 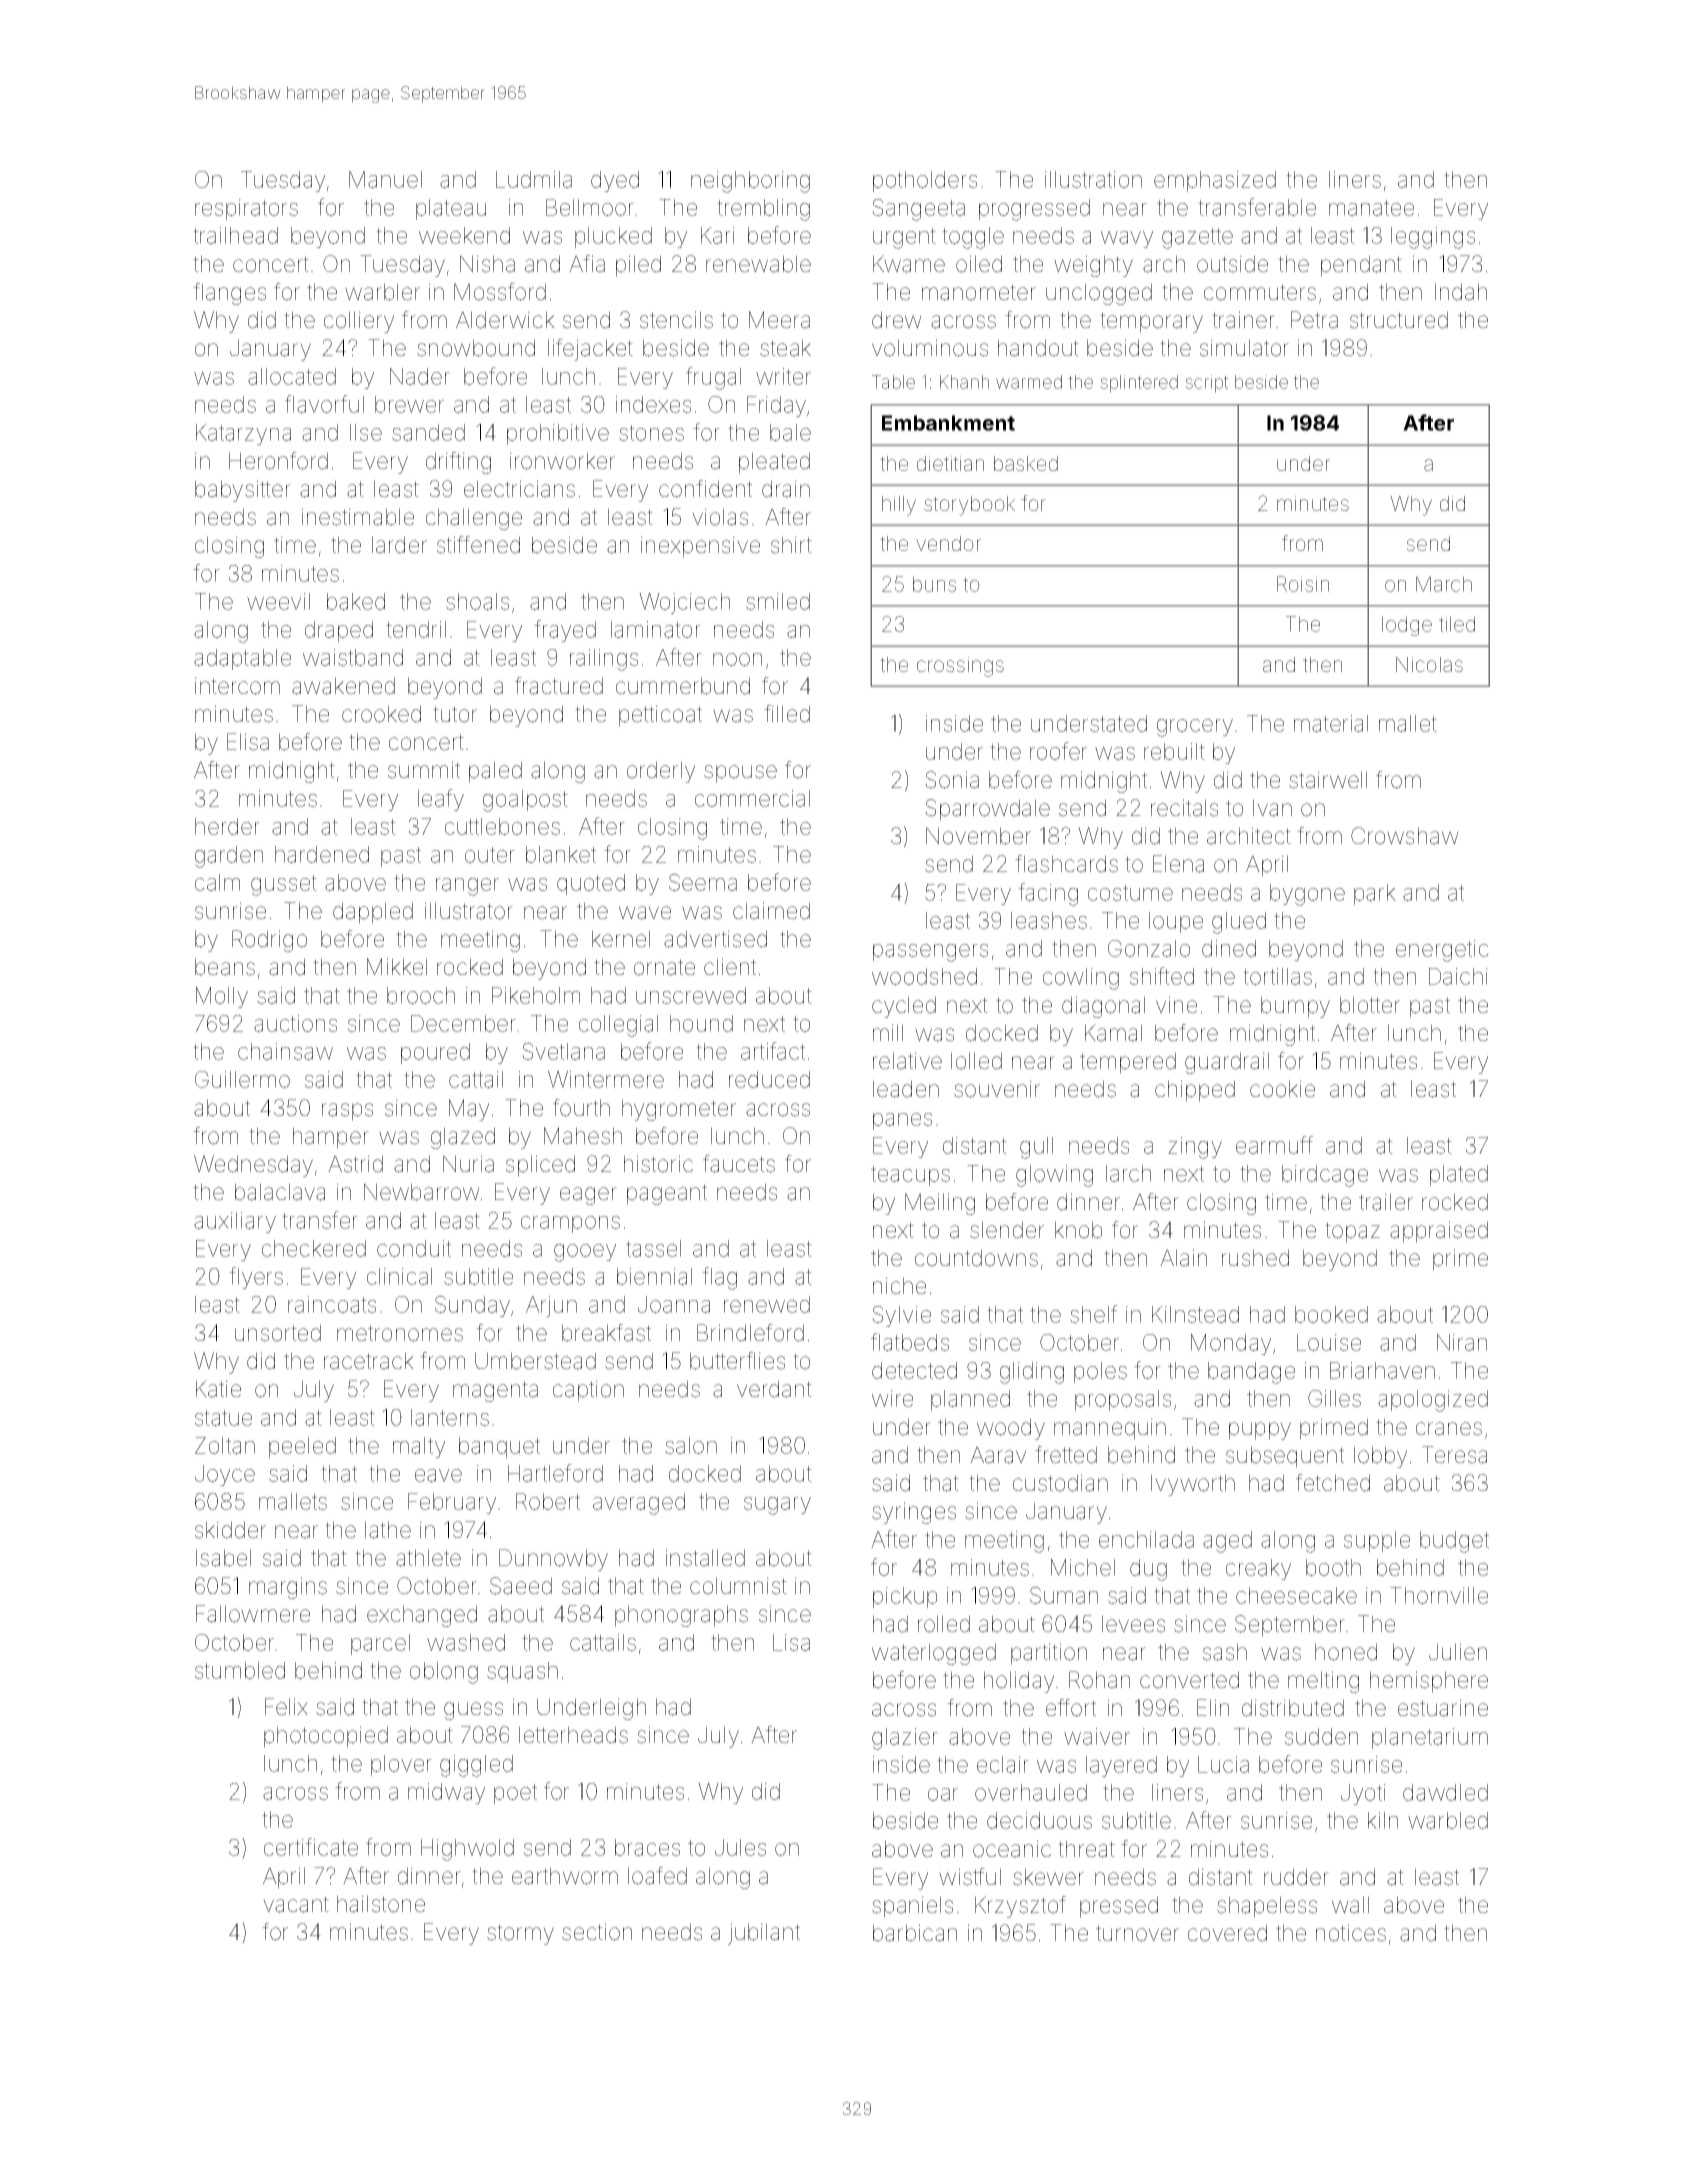 I want to click on respirators, so click(x=246, y=209).
